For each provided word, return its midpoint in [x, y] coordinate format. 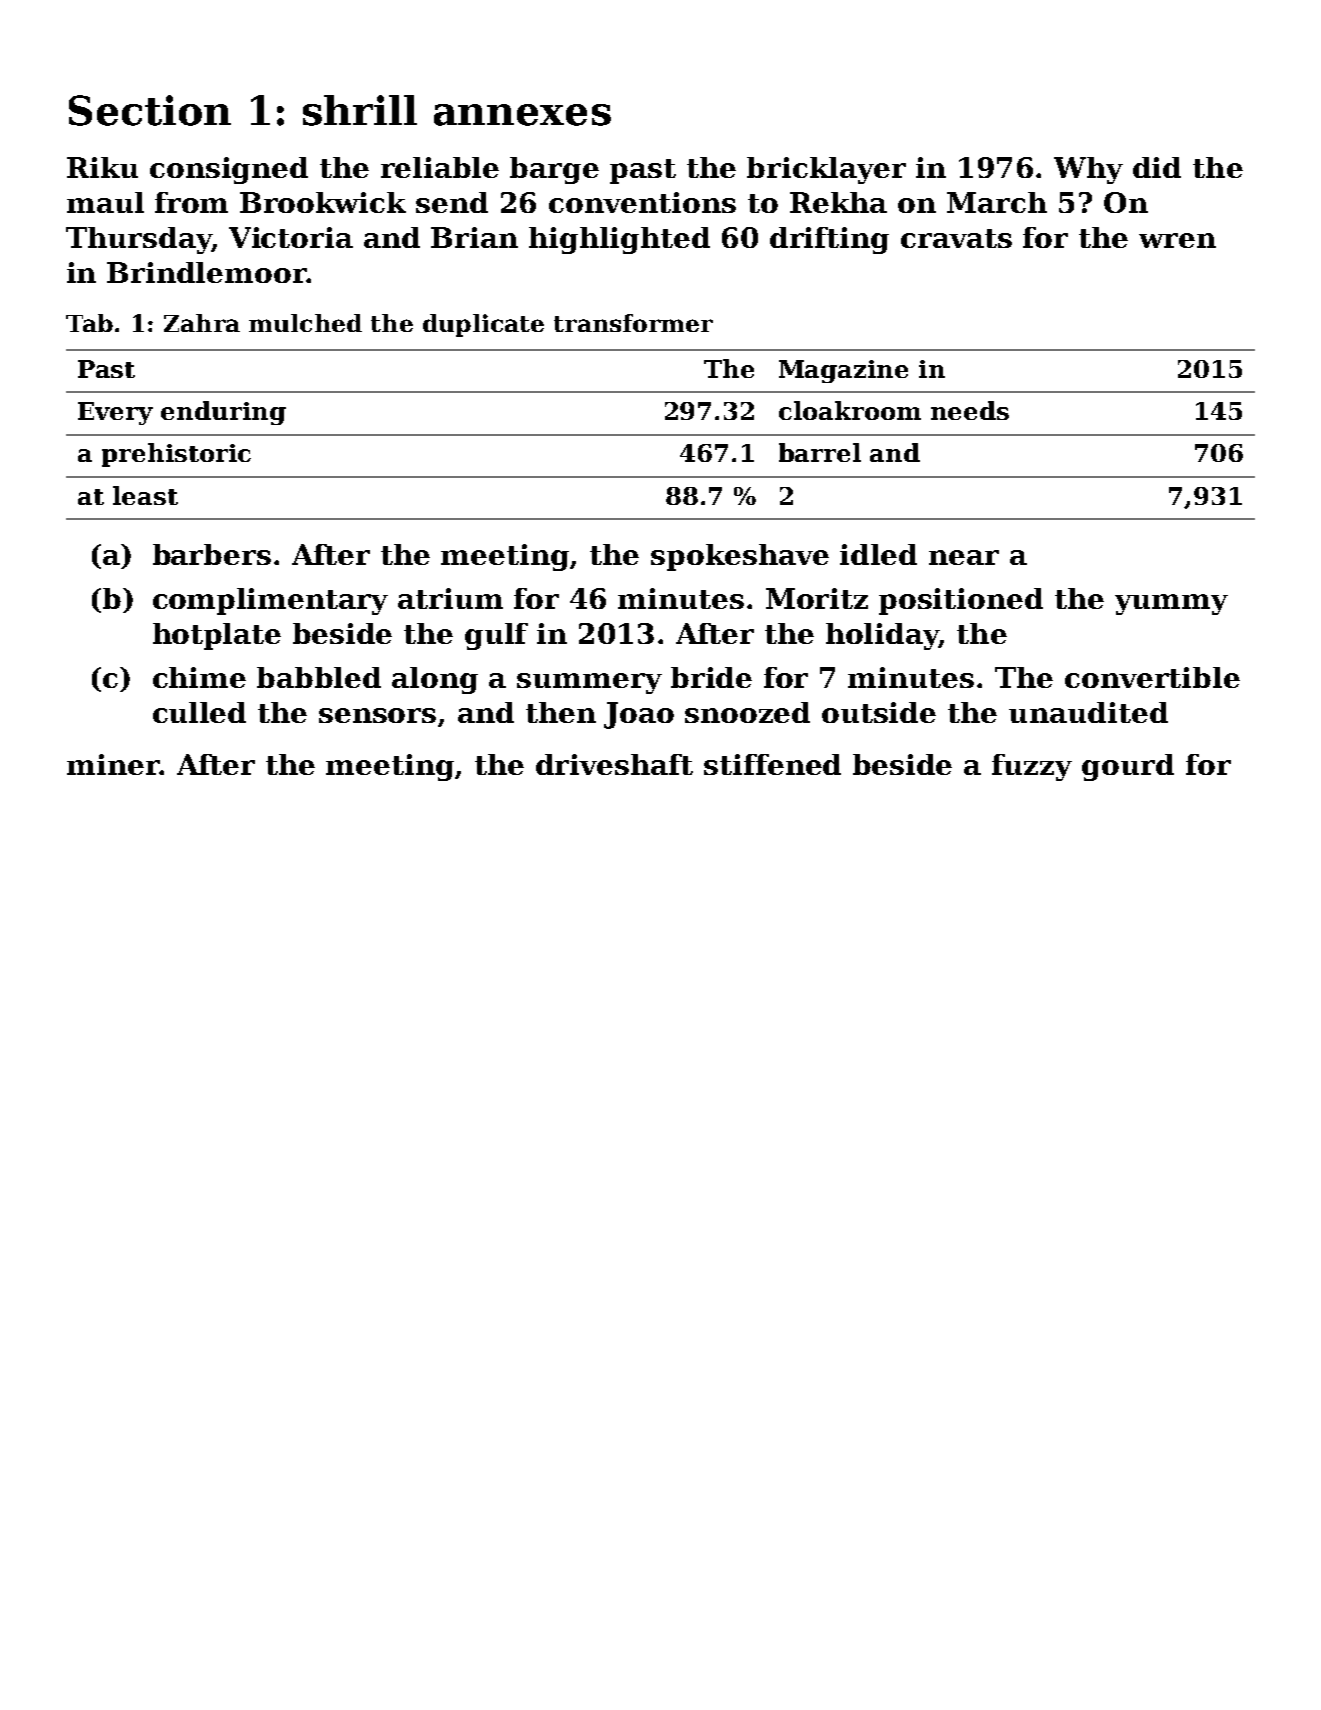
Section [150, 110]
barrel [820, 452]
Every [115, 413]
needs [970, 410]
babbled [319, 677]
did [1157, 167]
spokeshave [740, 557]
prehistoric [176, 455]
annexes [522, 115]
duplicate [483, 325]
